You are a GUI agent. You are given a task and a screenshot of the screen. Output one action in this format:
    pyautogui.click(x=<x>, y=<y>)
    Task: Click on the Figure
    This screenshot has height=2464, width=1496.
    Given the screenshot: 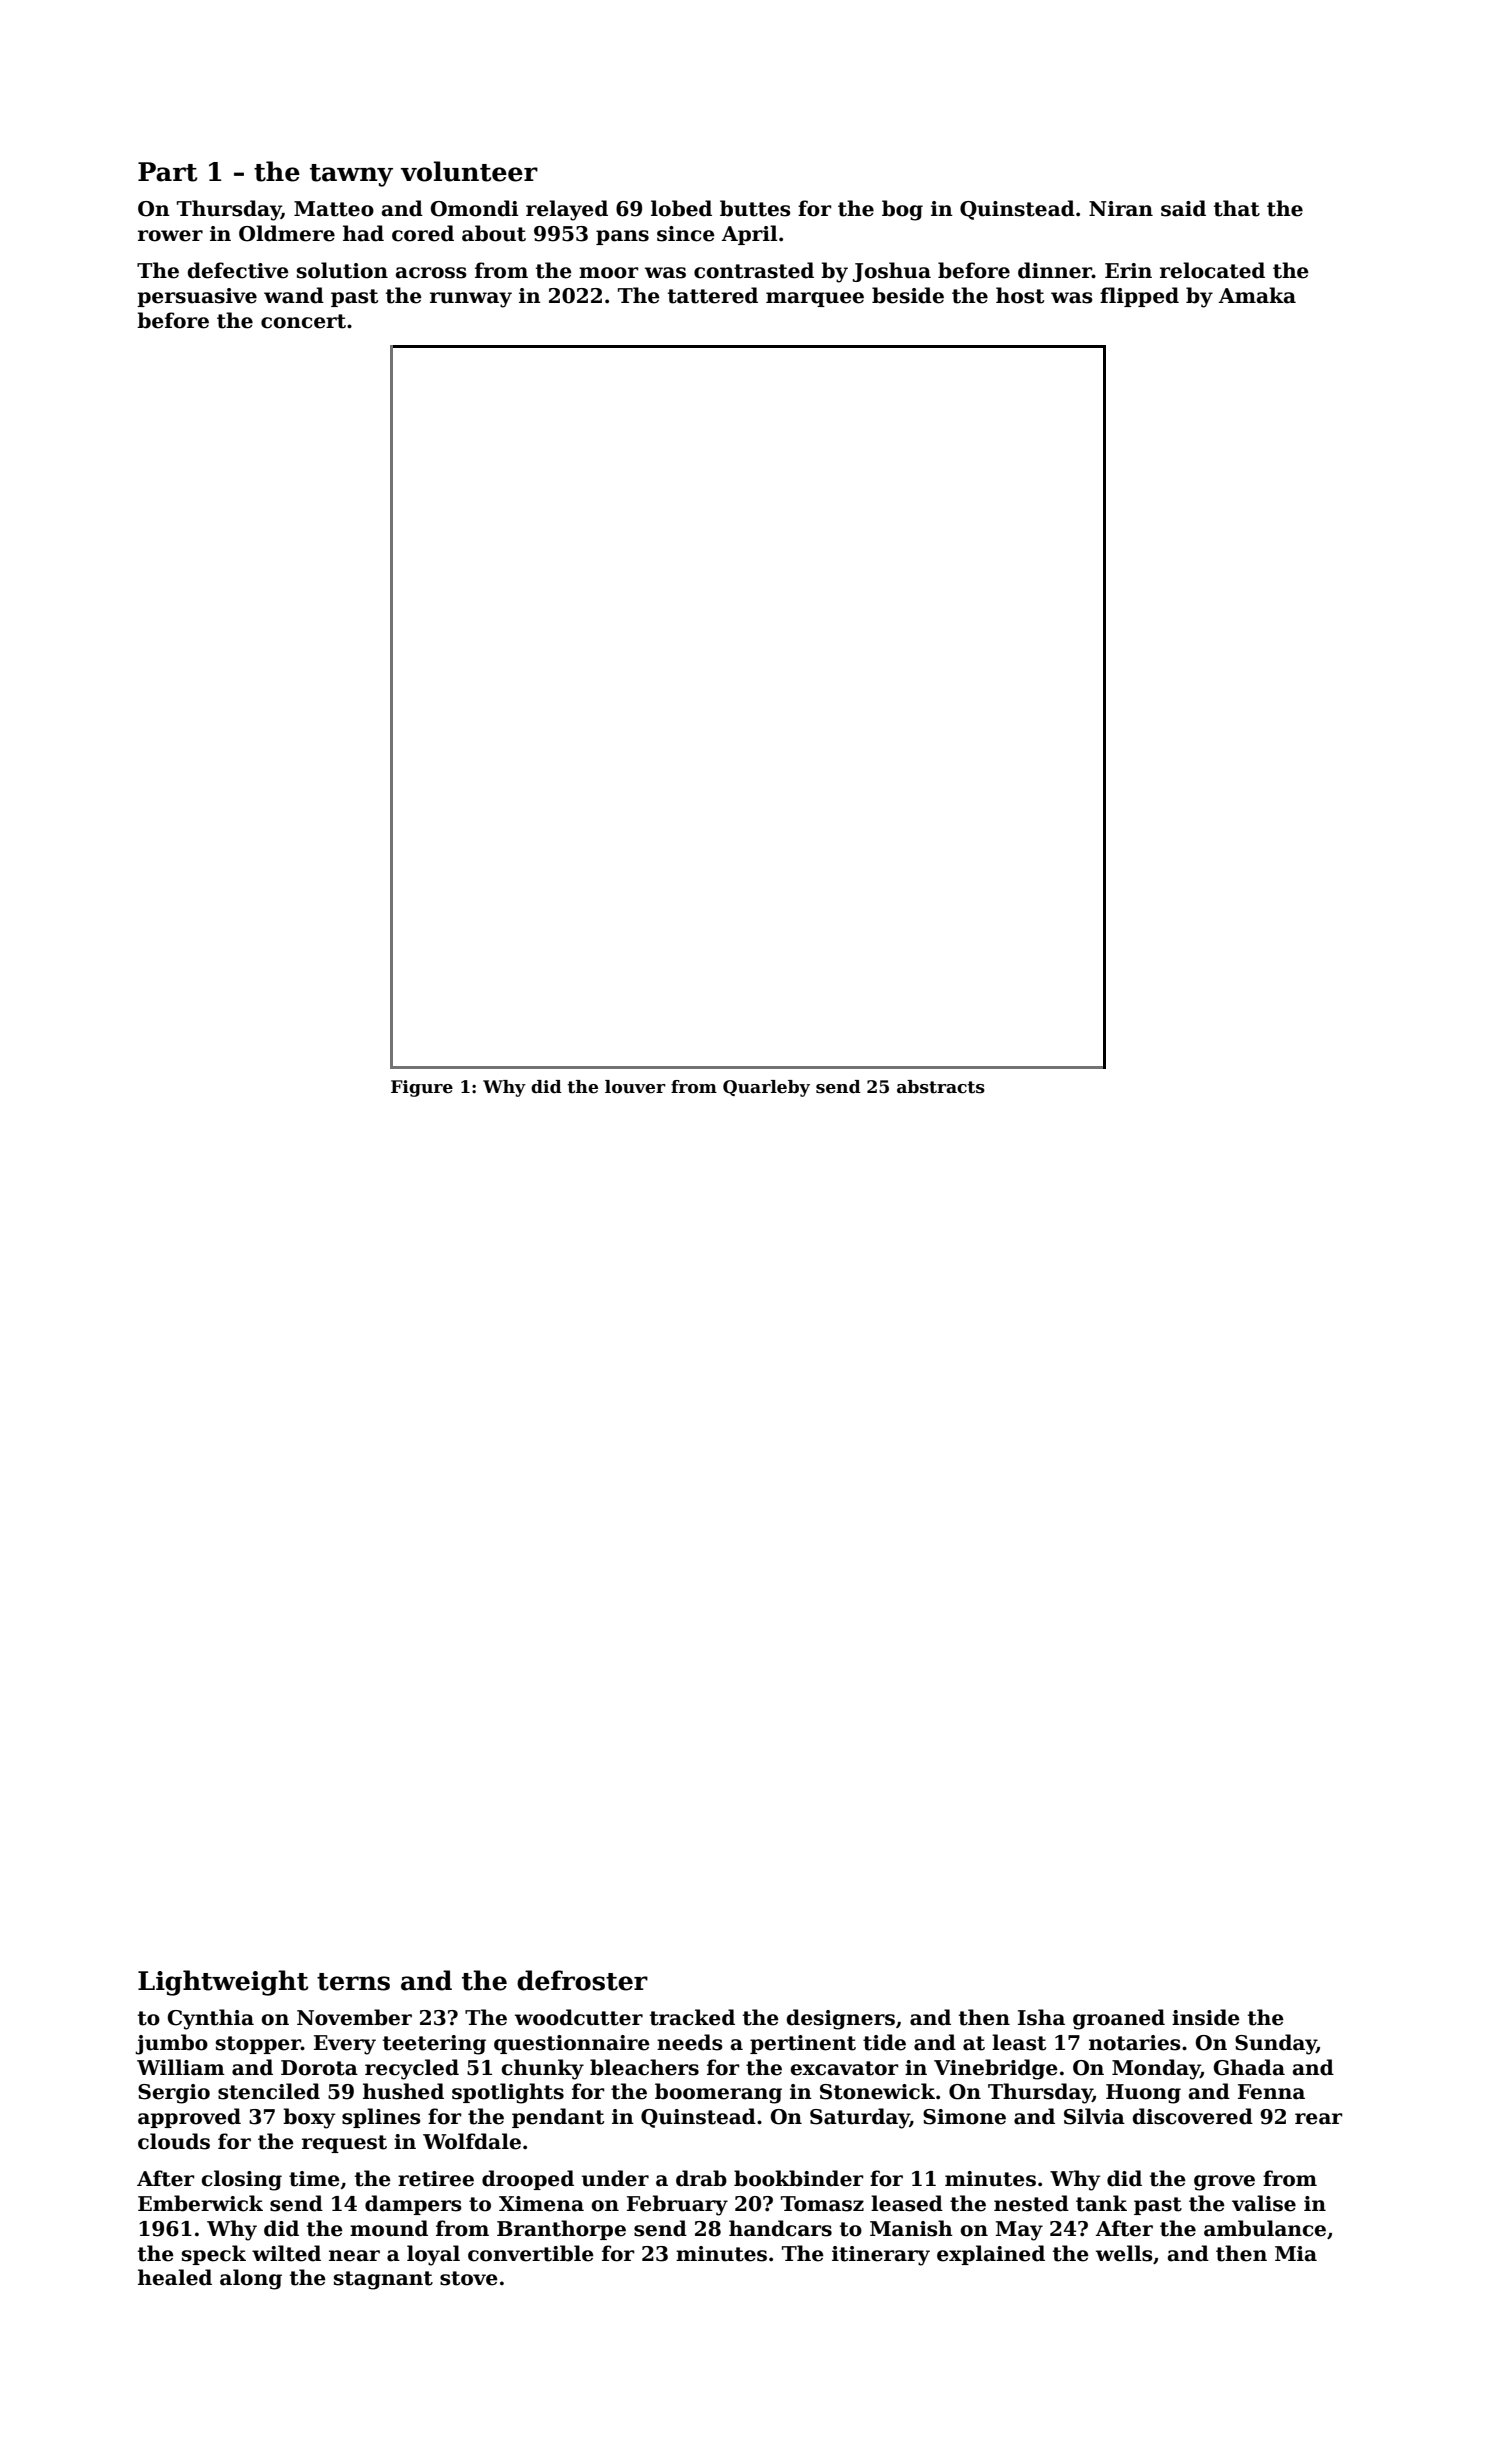 What is the action you would take?
    pyautogui.click(x=422, y=1088)
